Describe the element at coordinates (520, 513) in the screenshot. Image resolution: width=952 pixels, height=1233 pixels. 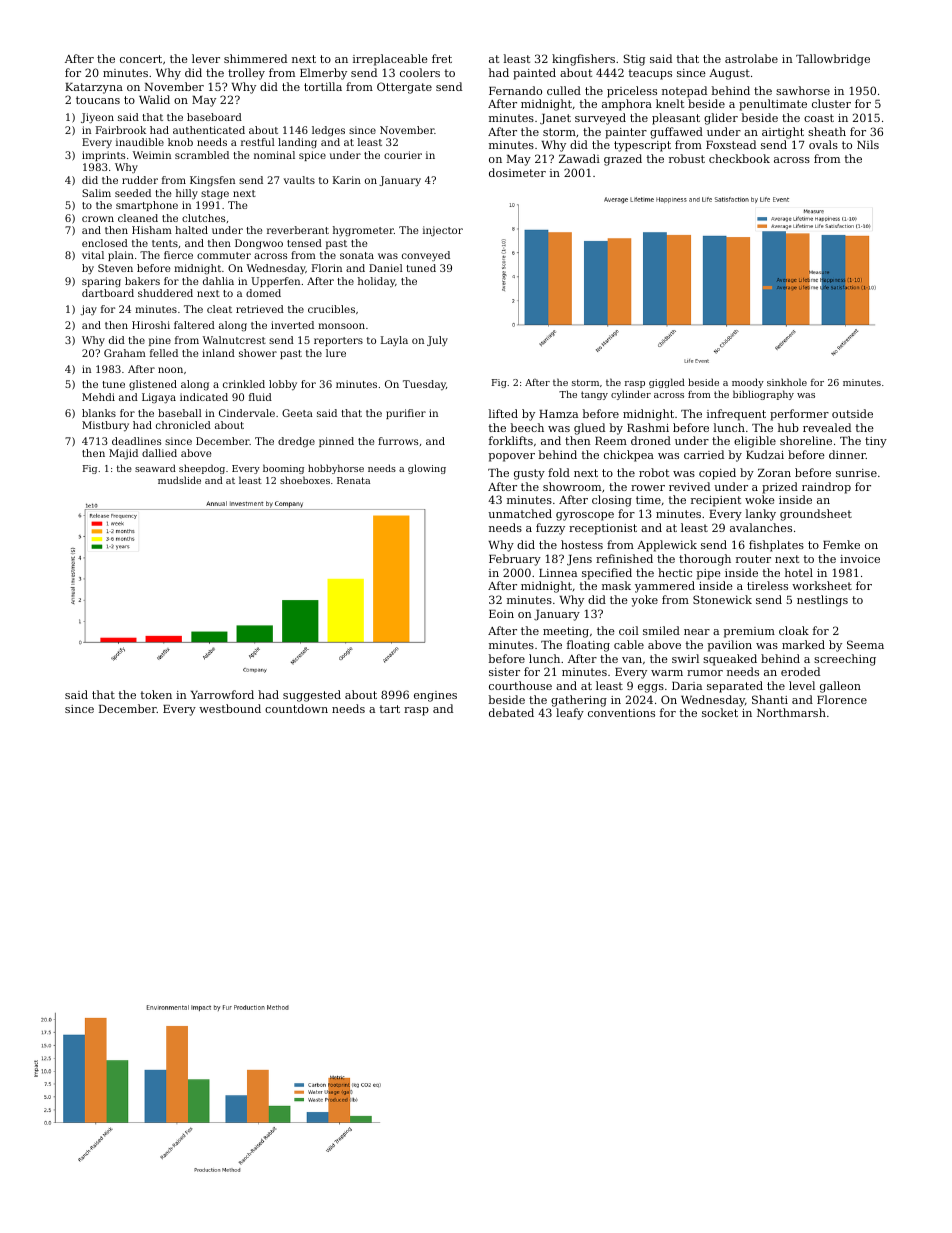
I see `unmatched` at that location.
